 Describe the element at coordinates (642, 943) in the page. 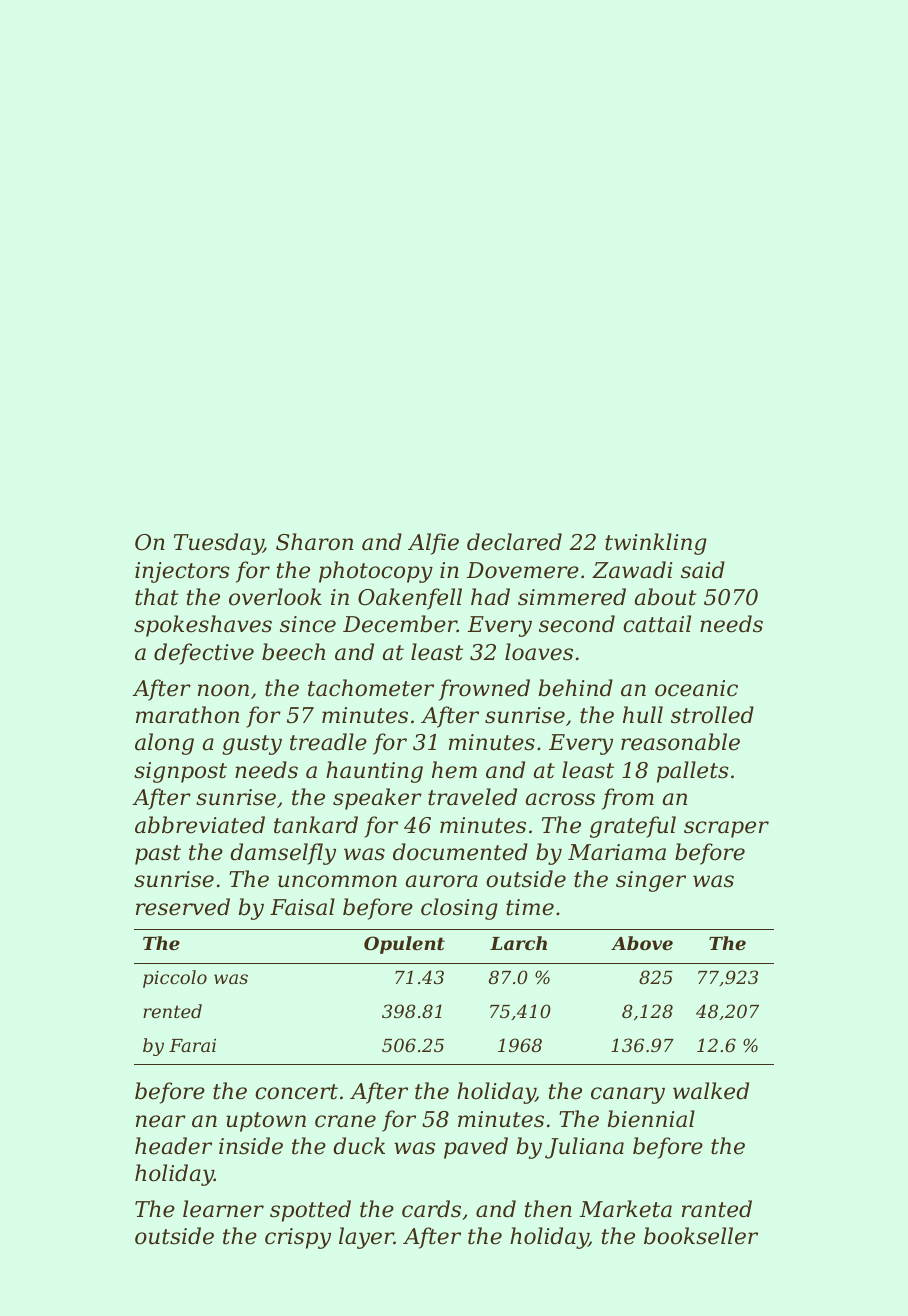

I see `Above` at that location.
